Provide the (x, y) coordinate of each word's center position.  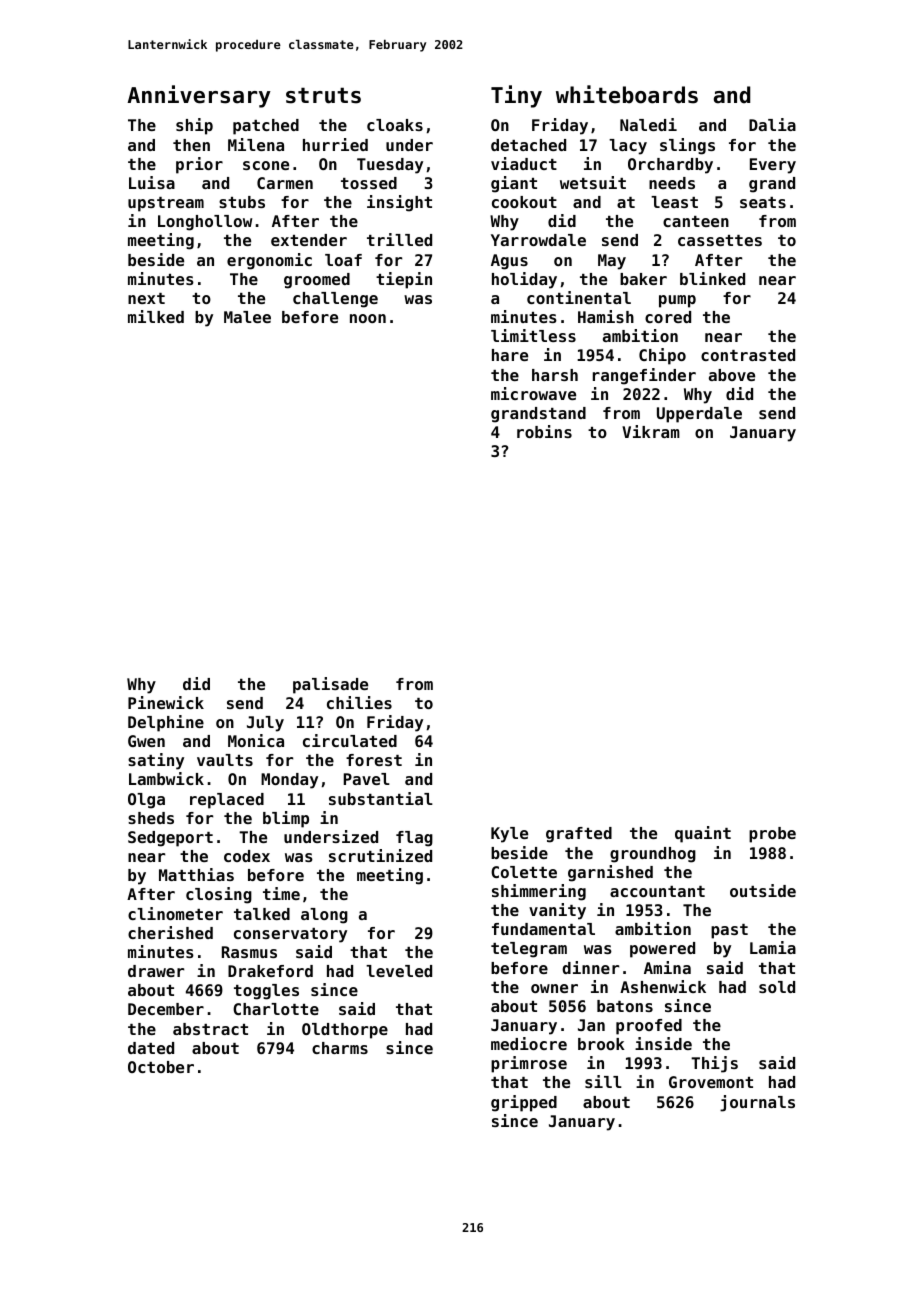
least (674, 202)
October (161, 1067)
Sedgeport (170, 839)
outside (763, 890)
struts (323, 95)
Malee (247, 317)
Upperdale (699, 415)
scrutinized (380, 855)
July (265, 724)
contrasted (748, 355)
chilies (359, 702)
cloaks (395, 125)
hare (510, 355)
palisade (330, 685)
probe (772, 835)
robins (544, 431)
